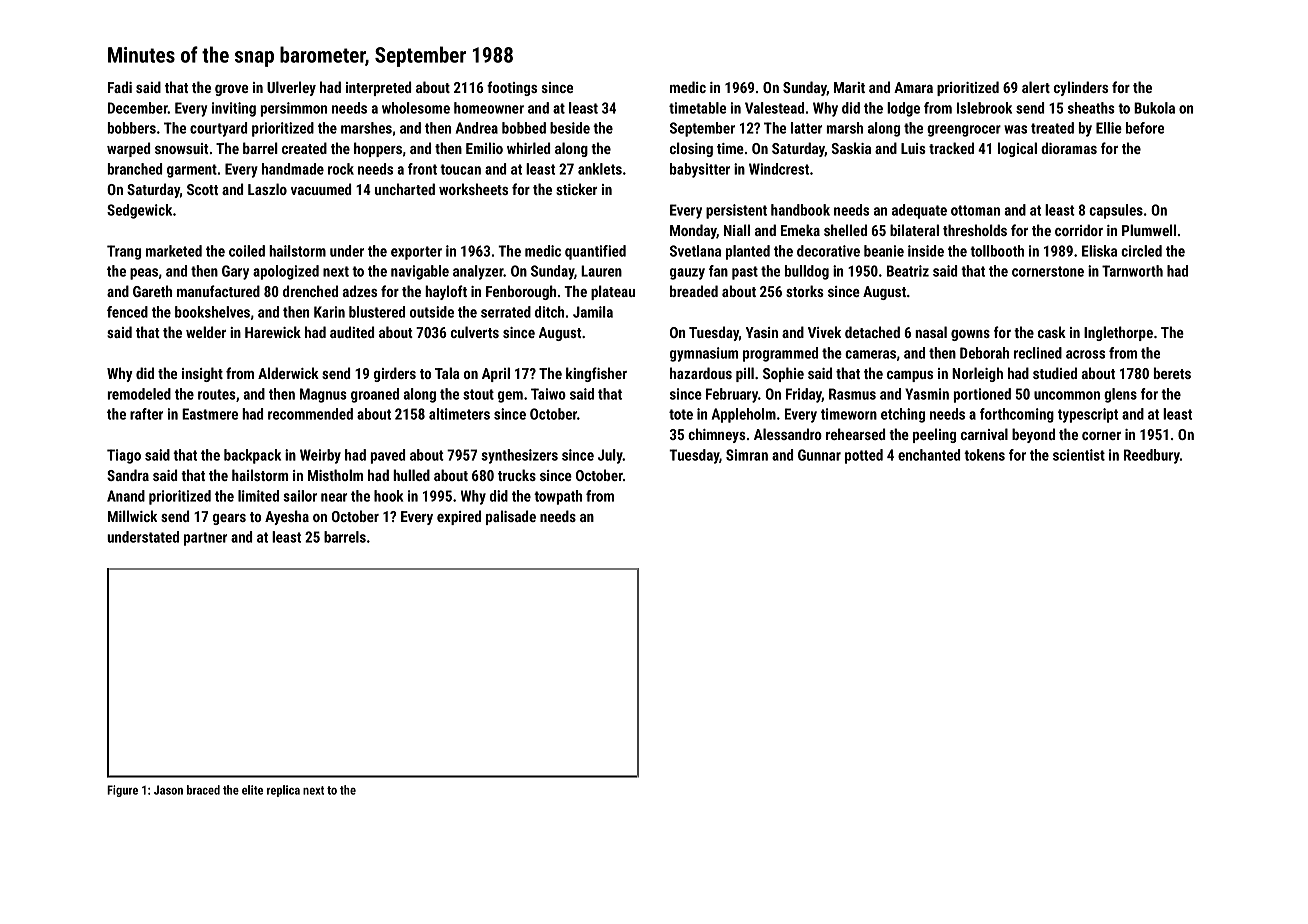 The width and height of the screenshot is (1308, 924). I want to click on Reedbury, so click(1152, 456).
